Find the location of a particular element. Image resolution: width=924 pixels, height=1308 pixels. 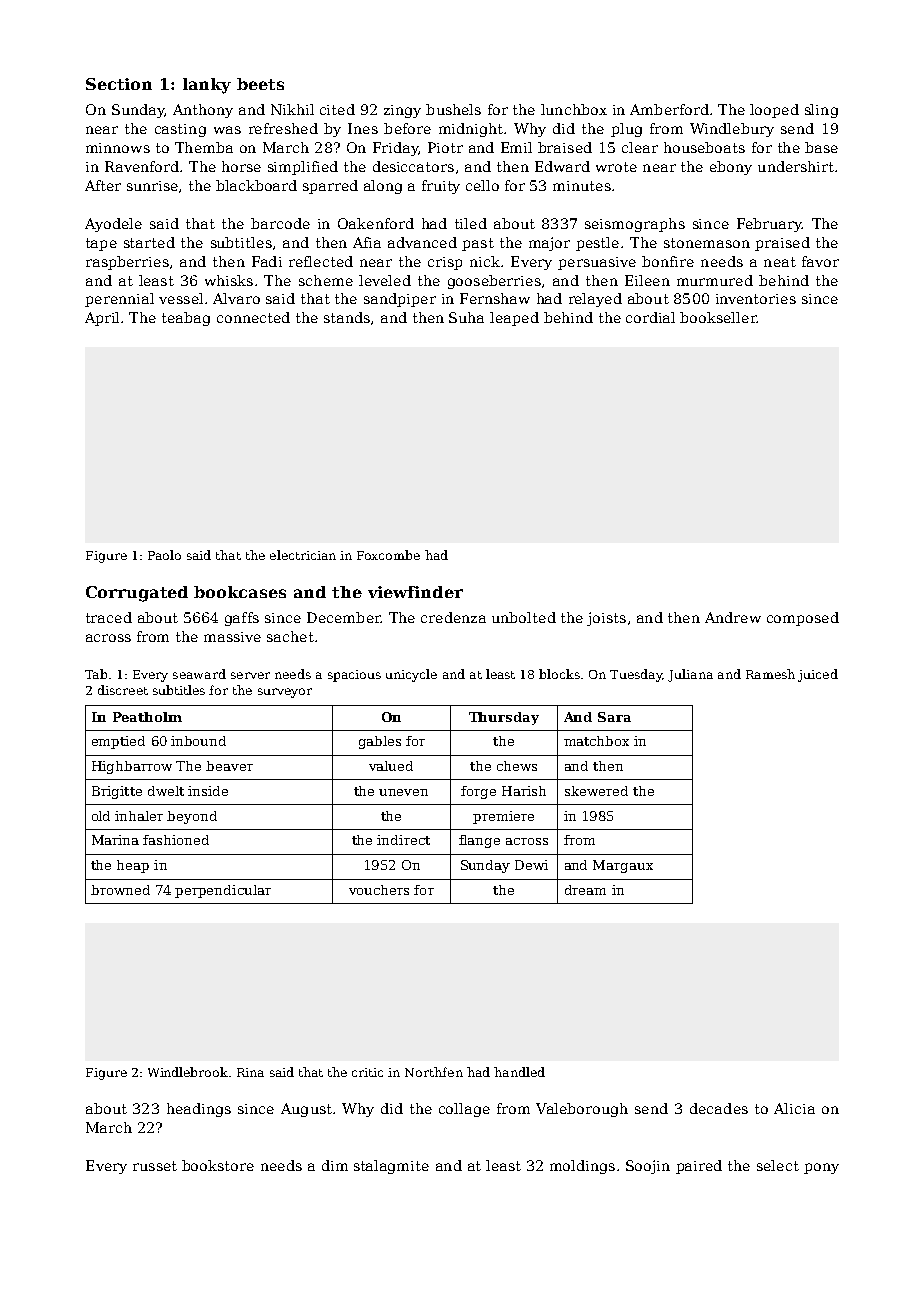

handled is located at coordinates (519, 1072).
